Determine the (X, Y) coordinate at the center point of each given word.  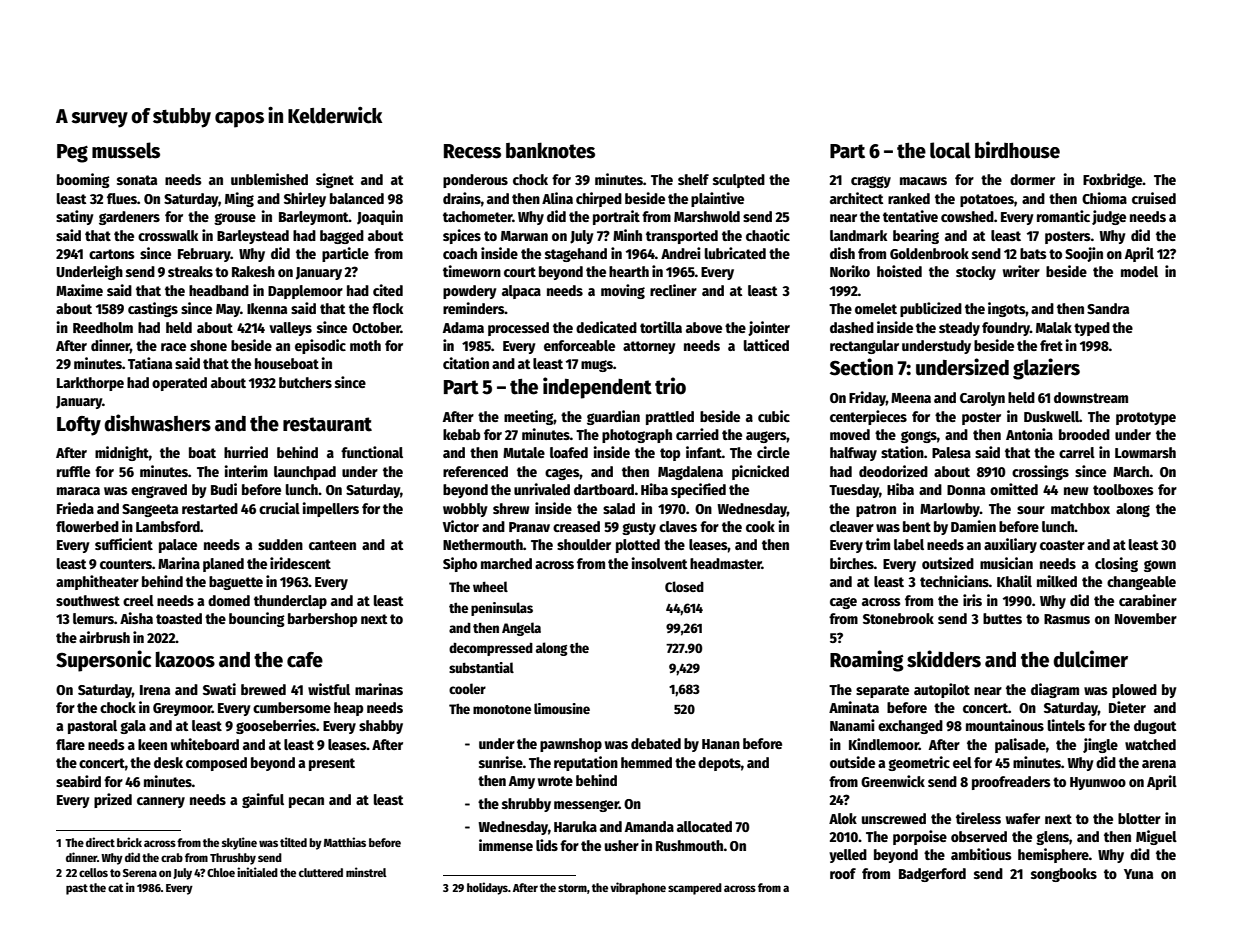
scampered (695, 889)
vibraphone (638, 888)
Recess (472, 151)
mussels (126, 150)
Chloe (221, 872)
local (950, 150)
